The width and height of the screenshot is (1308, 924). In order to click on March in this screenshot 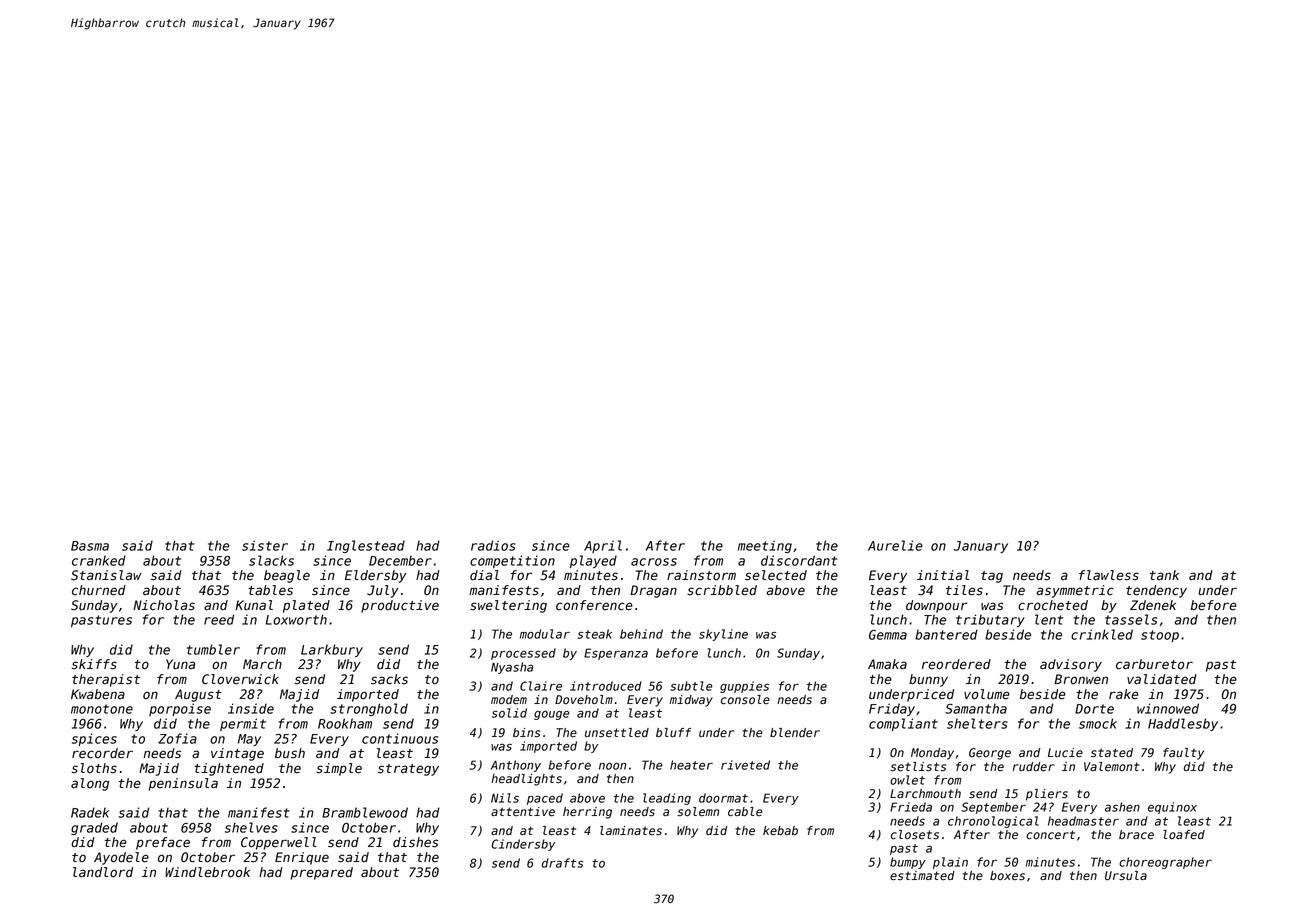, I will do `click(262, 664)`.
